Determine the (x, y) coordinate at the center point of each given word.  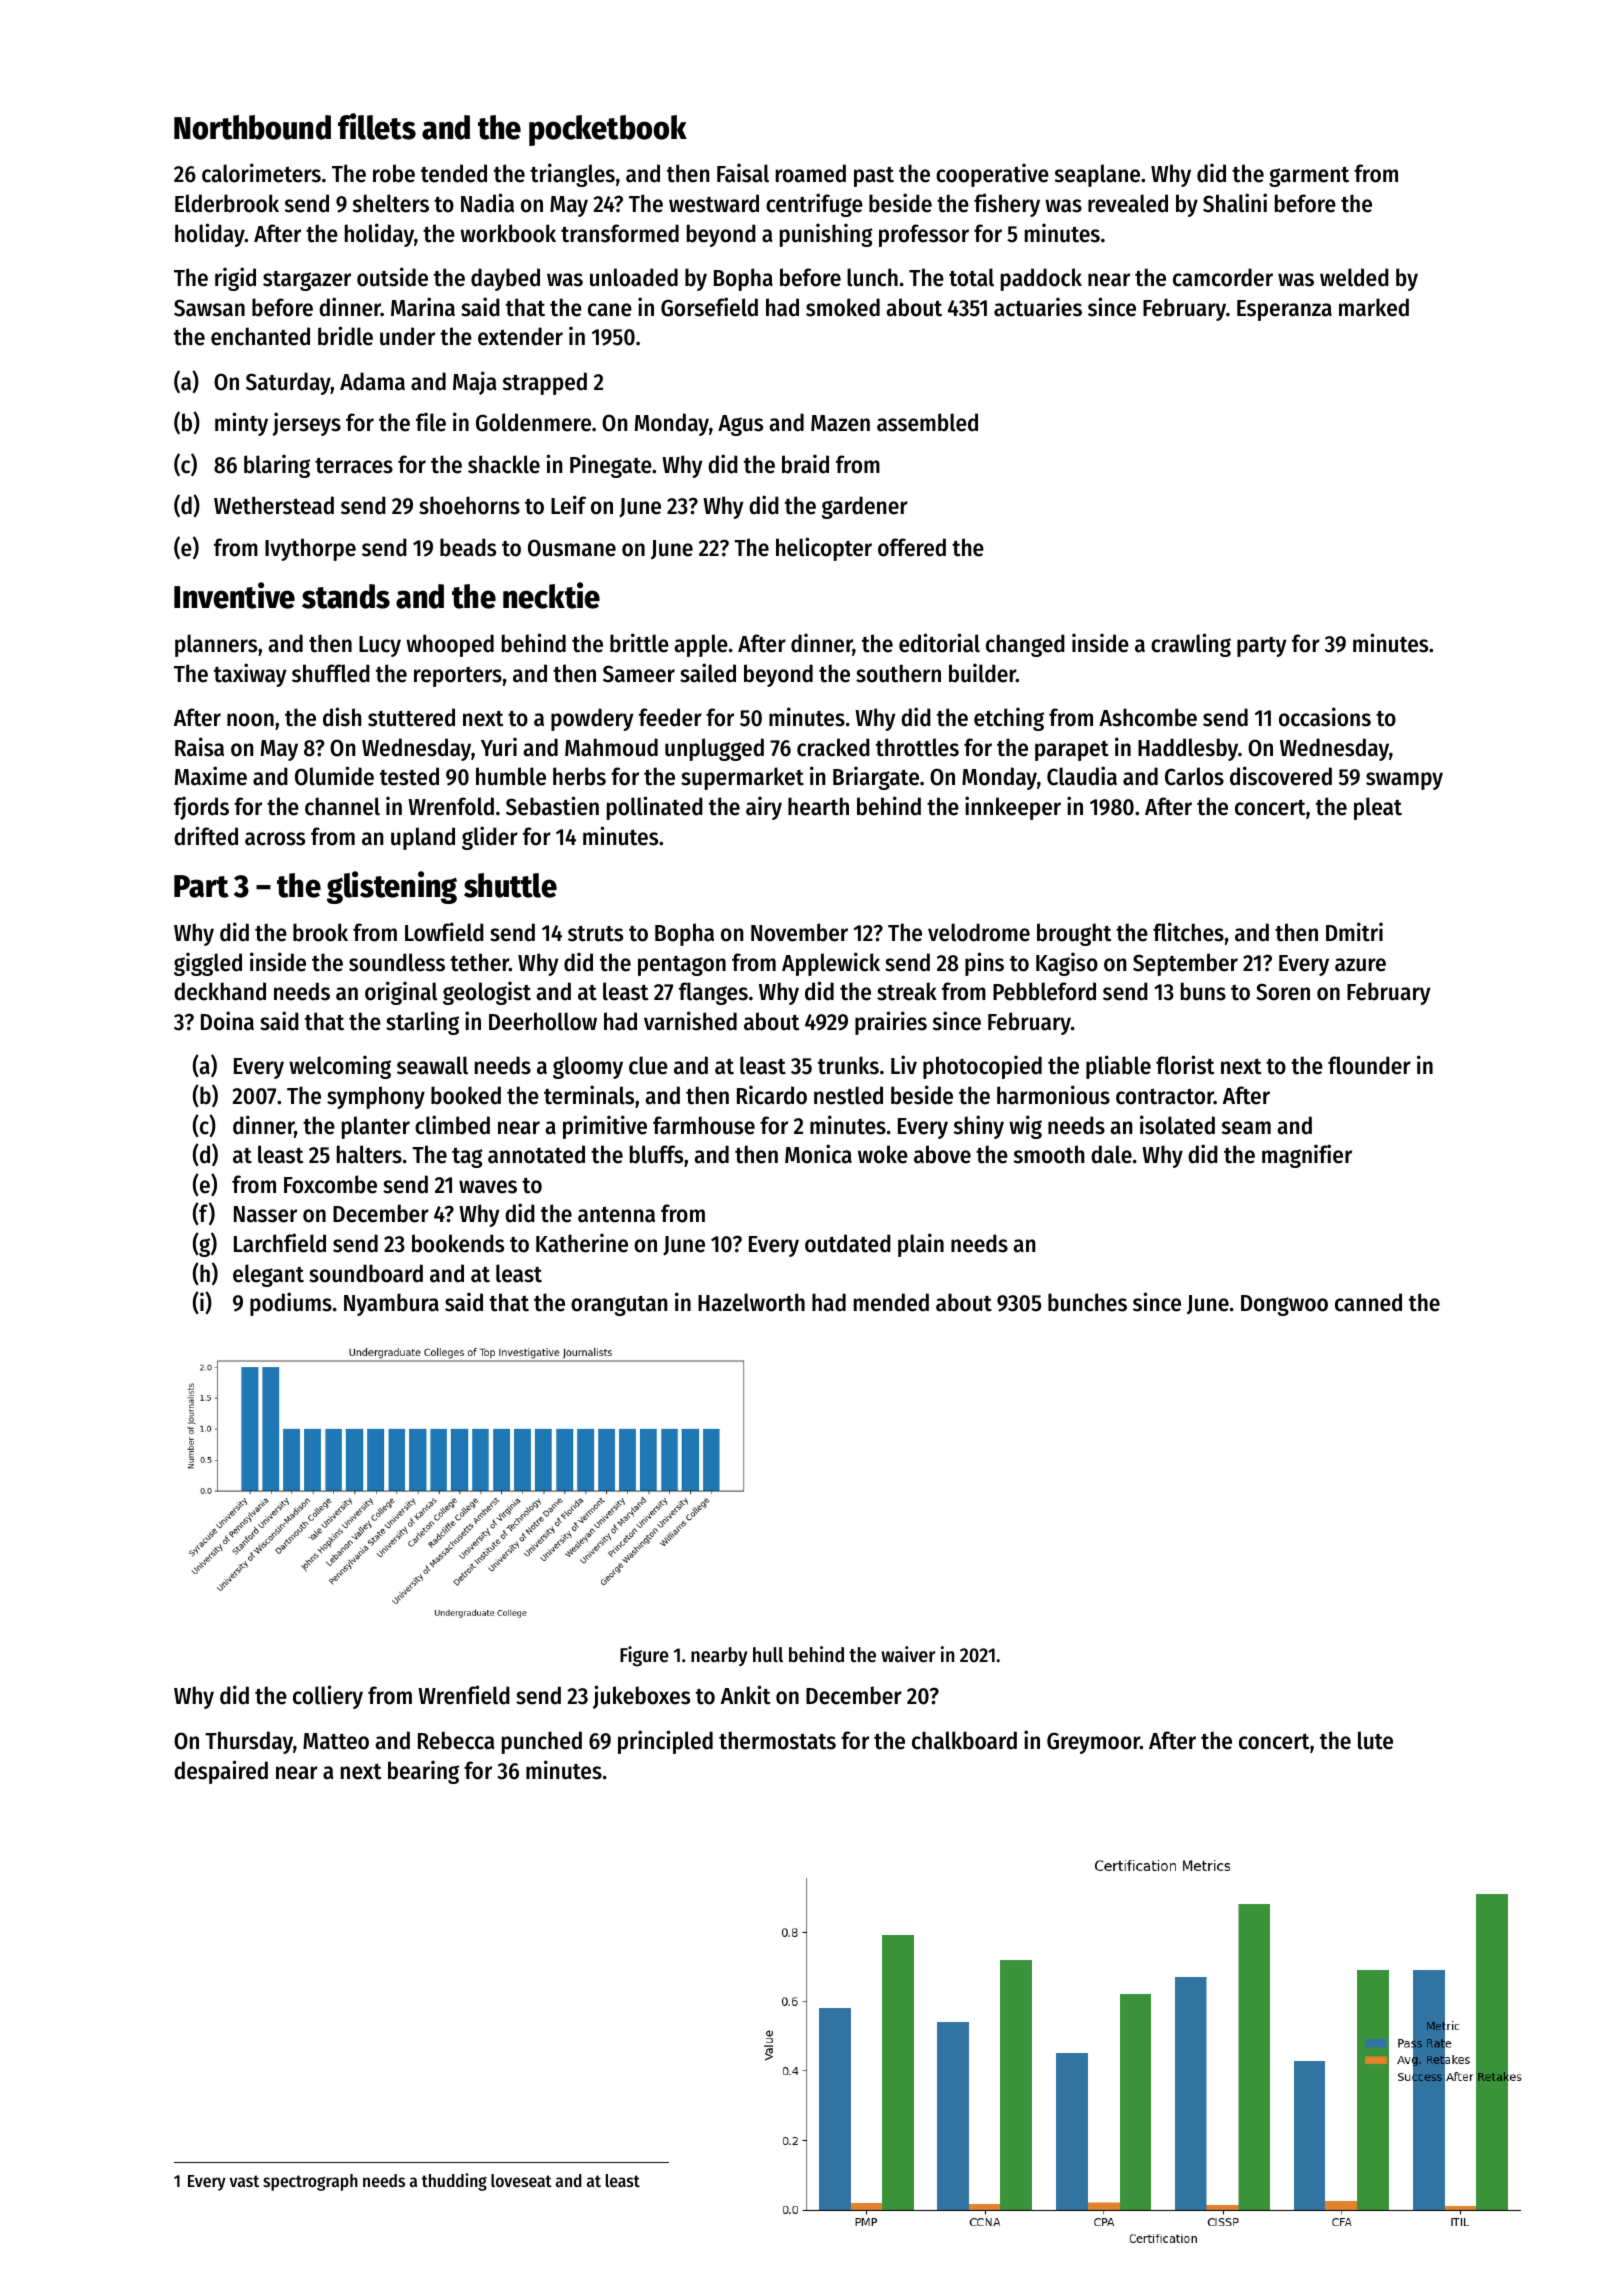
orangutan (619, 1306)
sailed (708, 673)
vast (244, 2181)
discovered (1281, 776)
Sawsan (209, 308)
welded (1354, 277)
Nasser (265, 1214)
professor (924, 235)
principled (665, 1742)
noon (250, 720)
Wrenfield (464, 1695)
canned (1368, 1302)
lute (1375, 1740)
